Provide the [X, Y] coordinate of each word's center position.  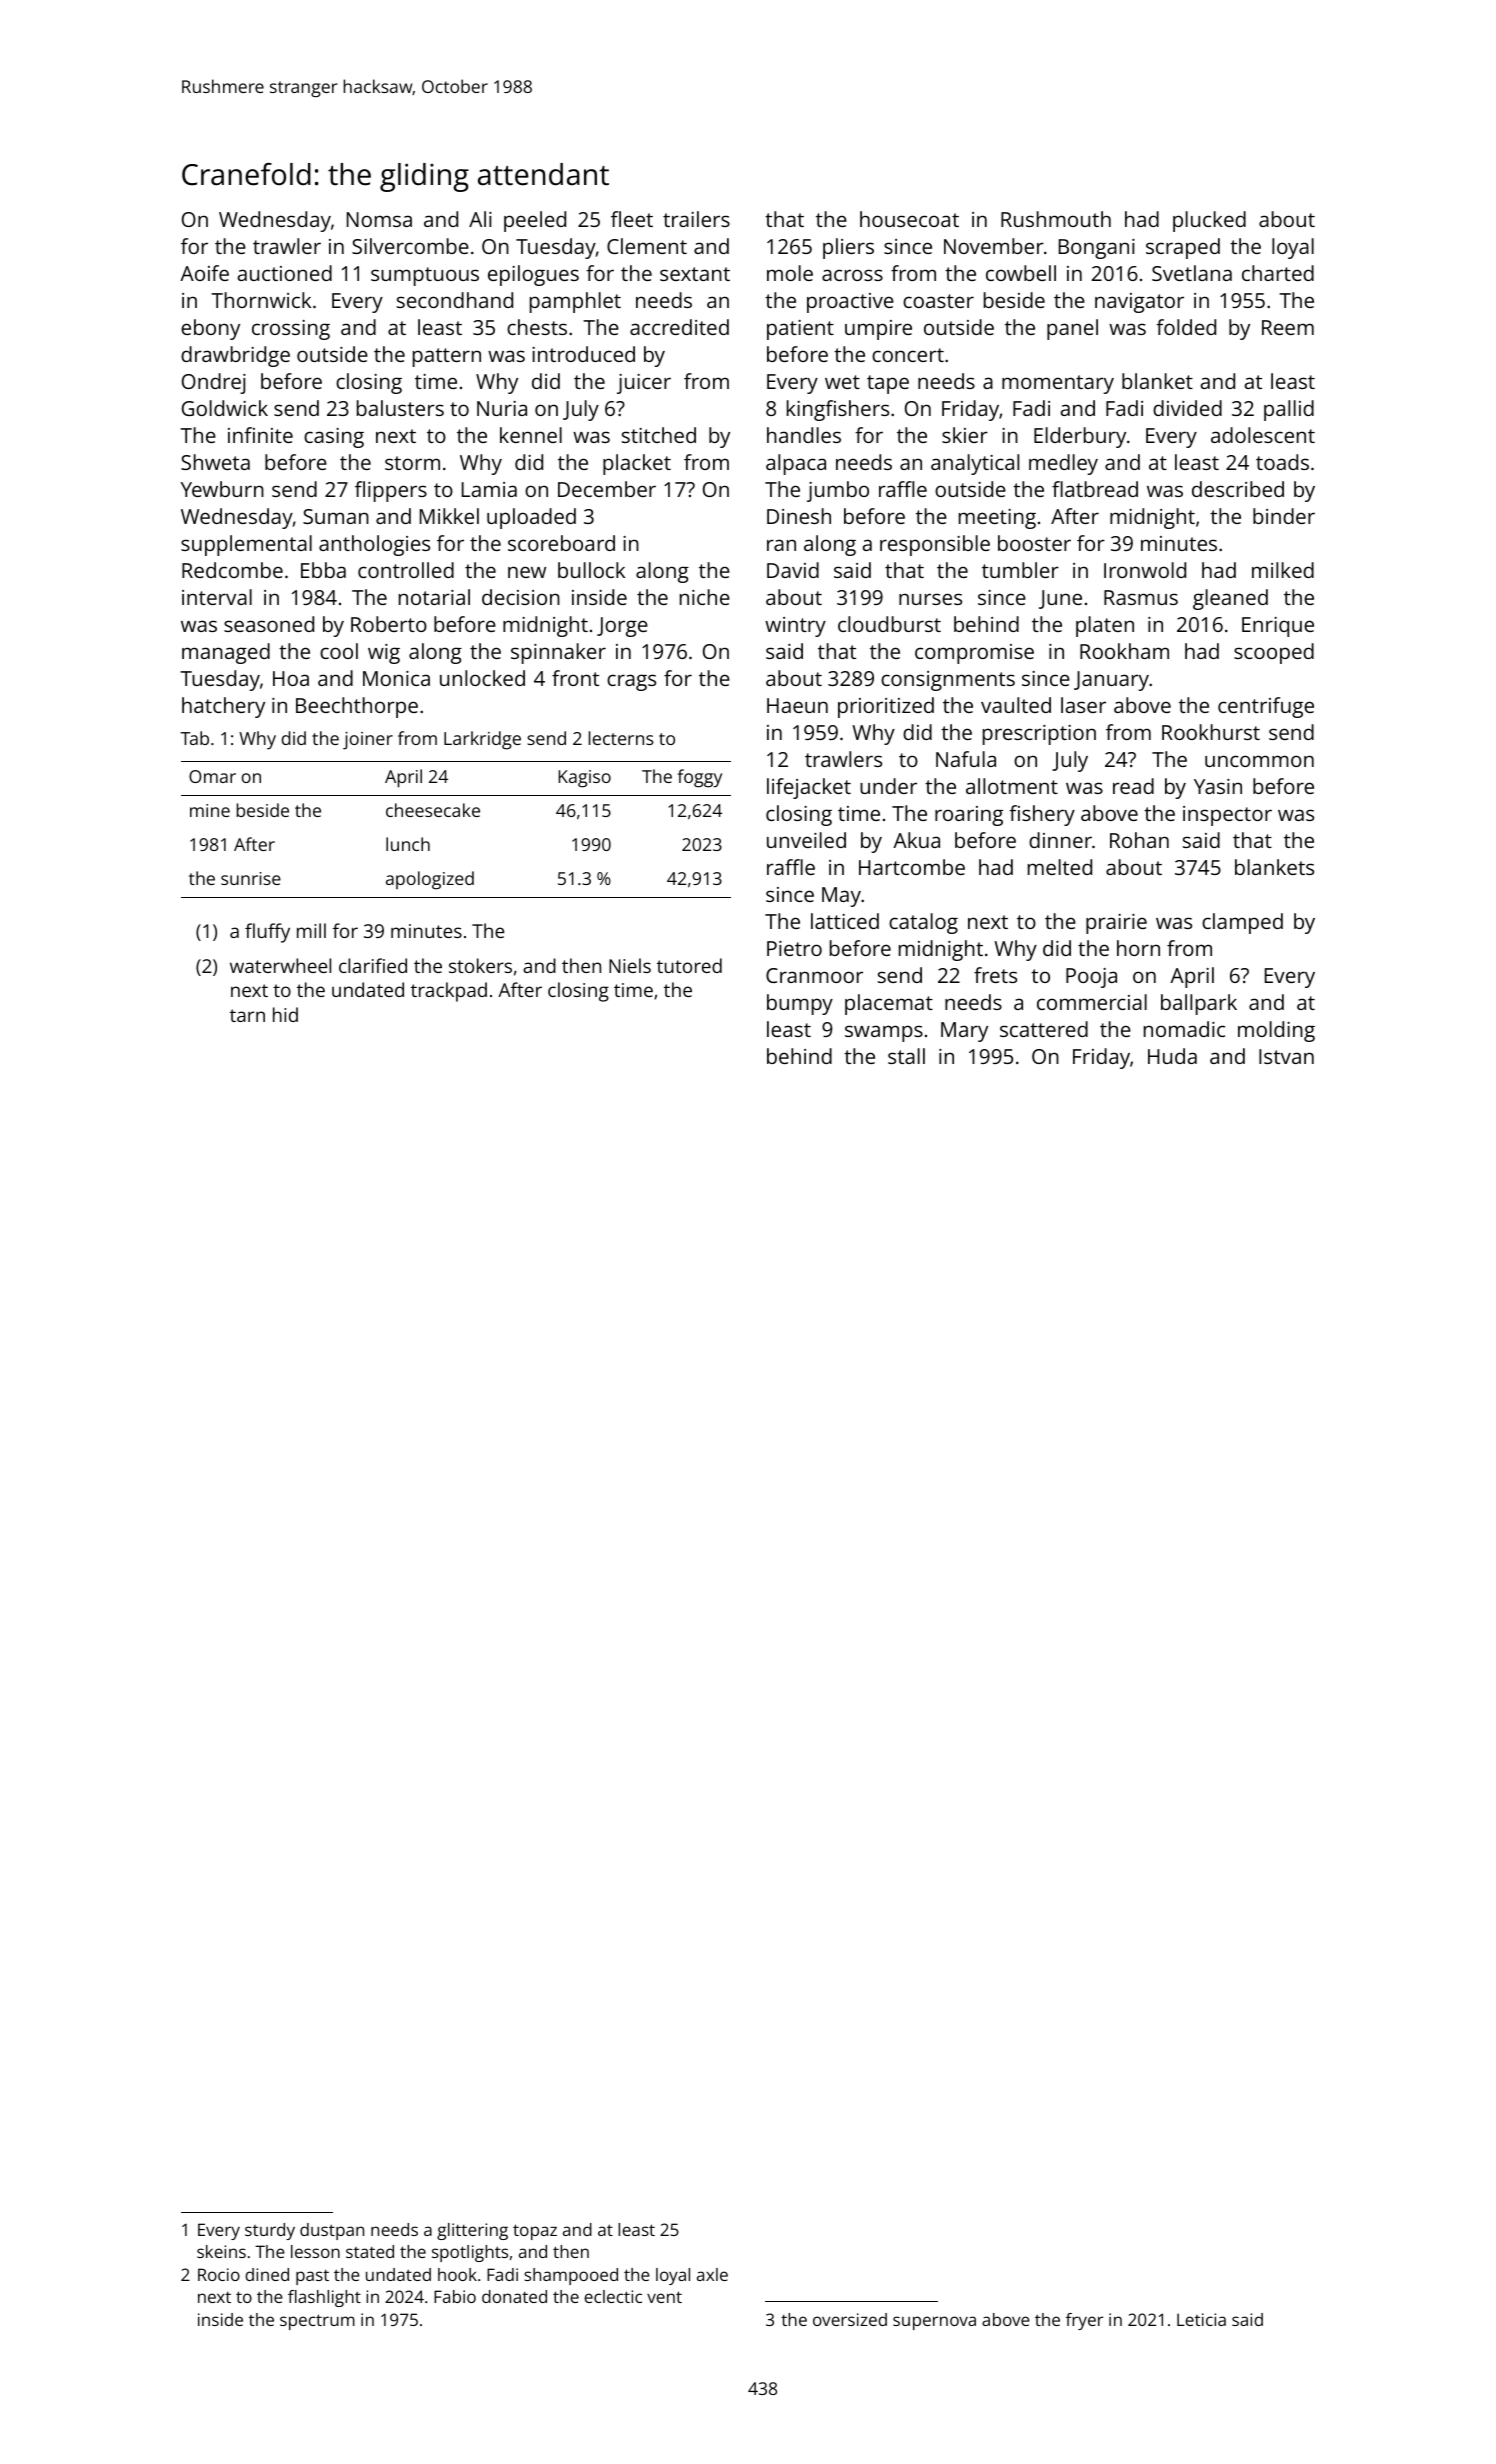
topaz [535, 2232]
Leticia [1201, 2319]
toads [1282, 462]
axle [712, 2274]
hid [285, 1014]
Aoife [204, 273]
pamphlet [575, 302]
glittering [472, 2231]
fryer [1084, 2321]
